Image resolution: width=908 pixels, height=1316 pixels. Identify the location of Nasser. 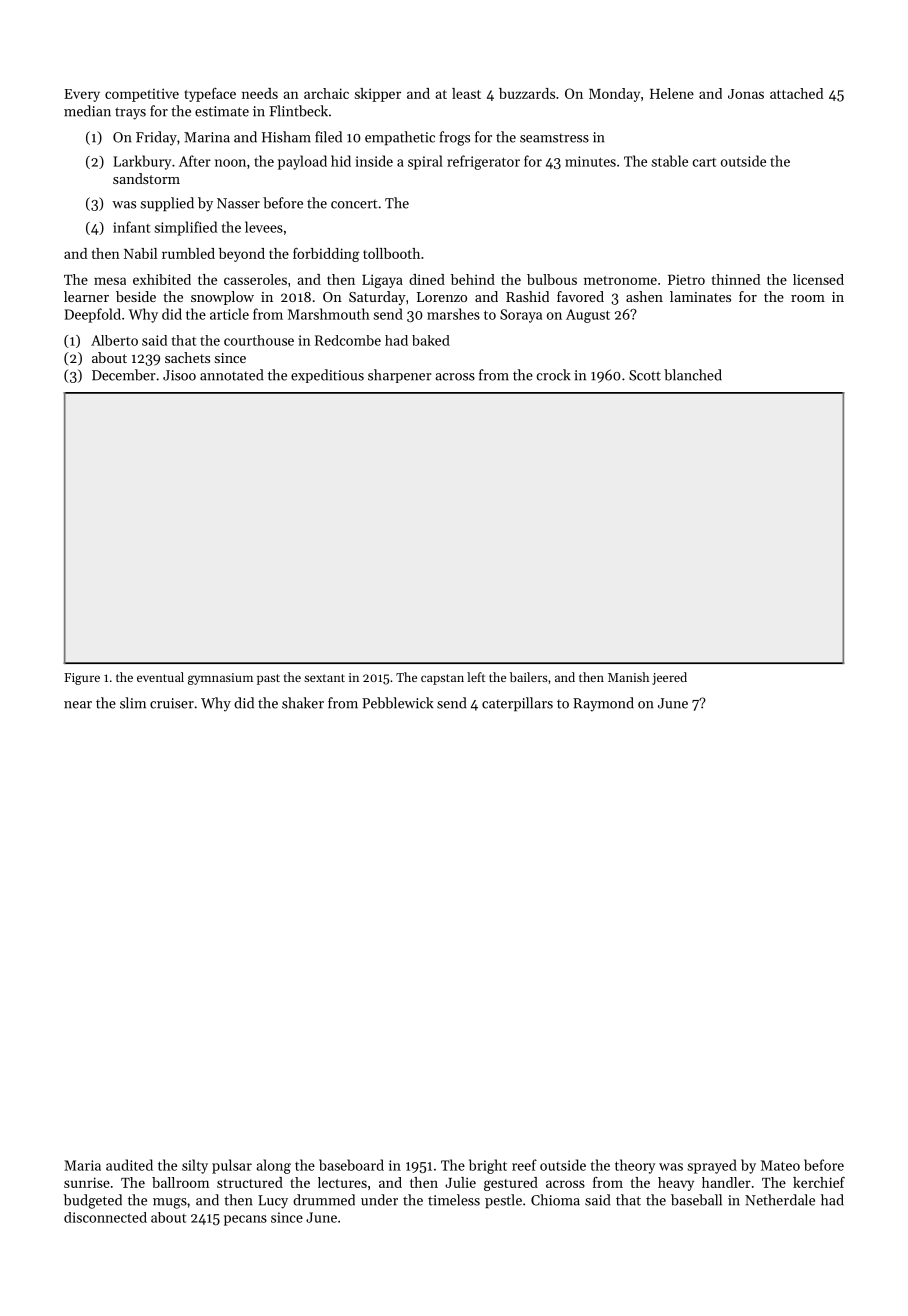
(238, 203).
